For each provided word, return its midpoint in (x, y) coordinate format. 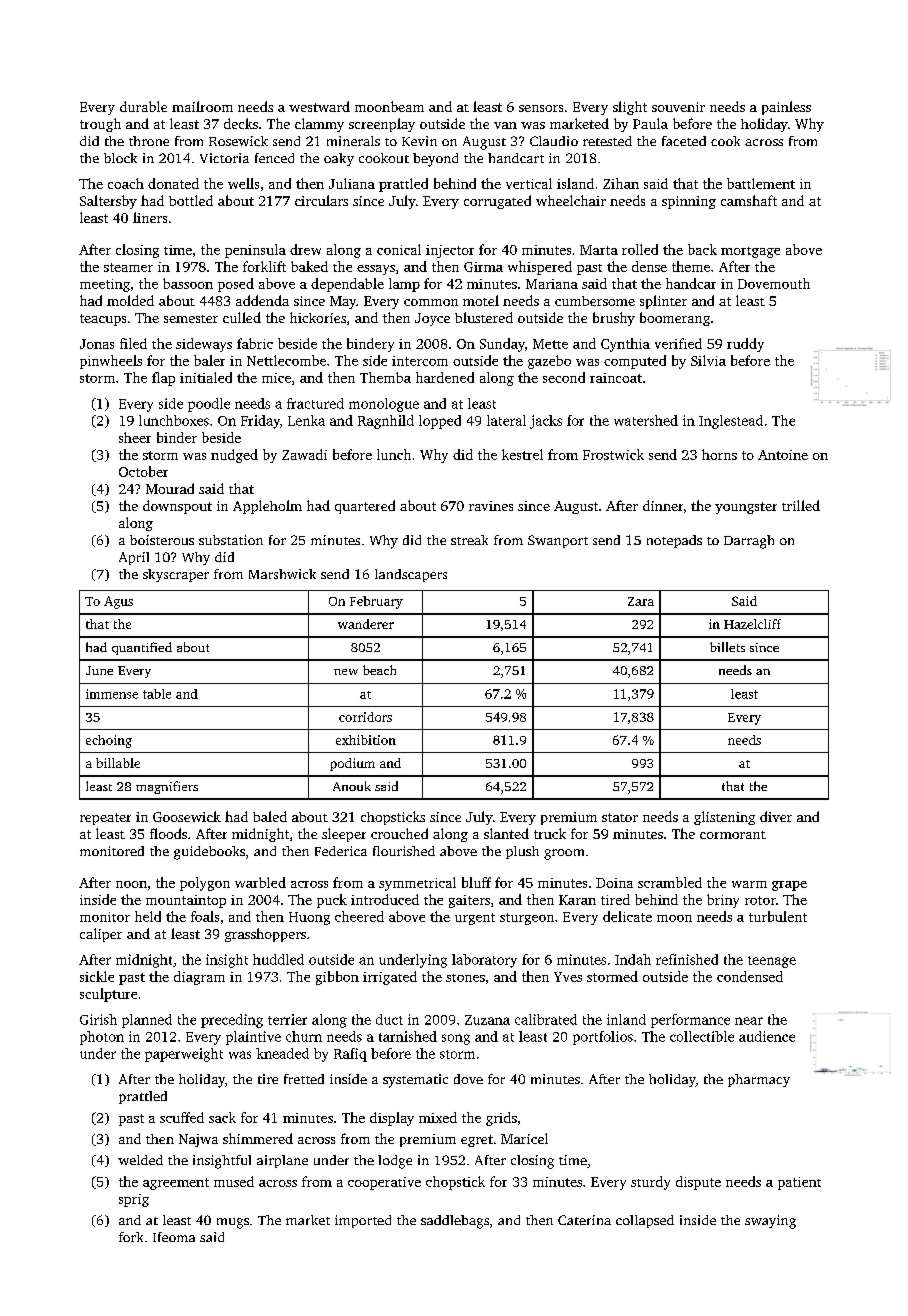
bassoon (188, 283)
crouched (399, 833)
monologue (384, 405)
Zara (641, 601)
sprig (134, 1200)
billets (727, 647)
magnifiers (167, 787)
